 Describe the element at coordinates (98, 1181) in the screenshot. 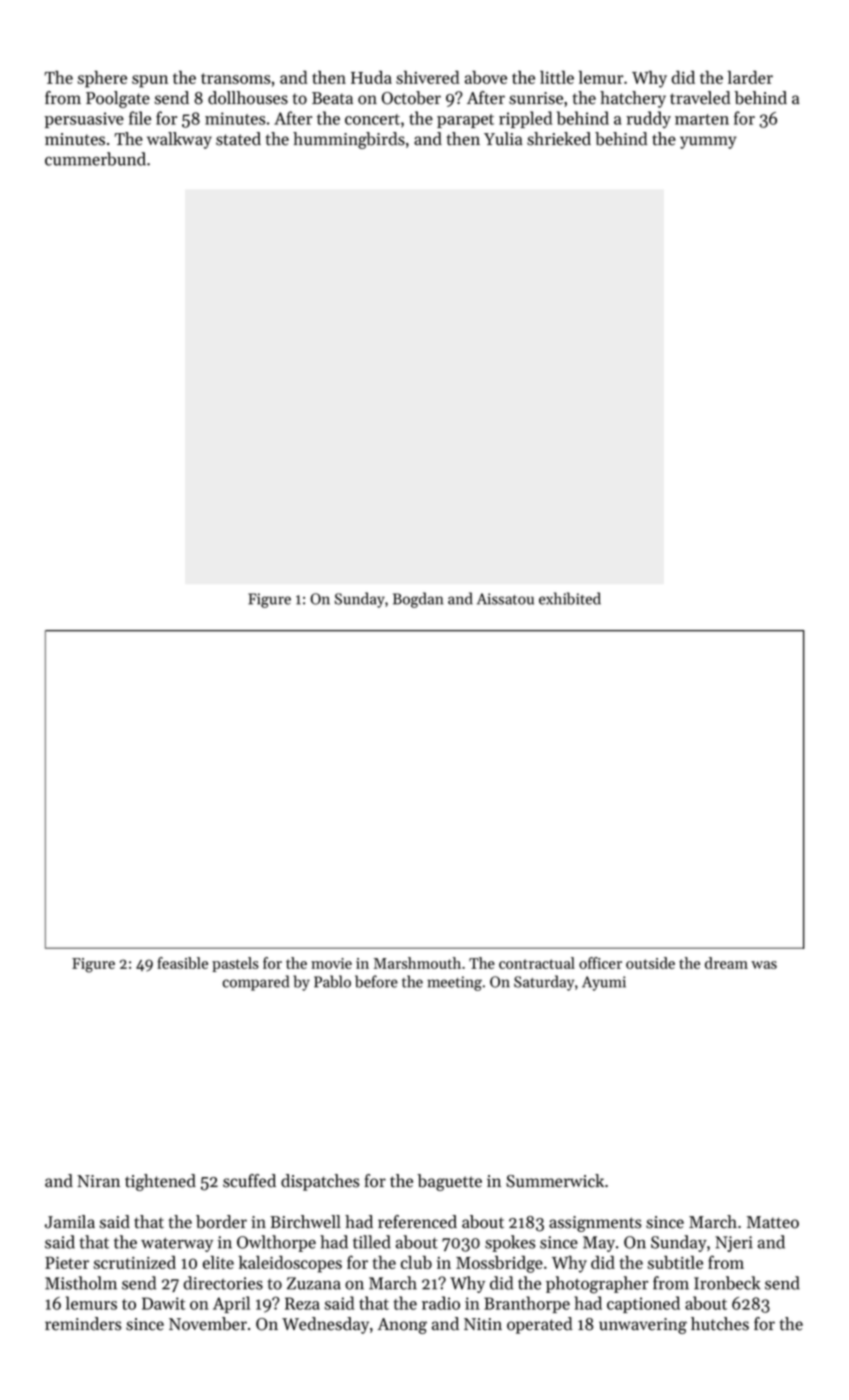

I see `Niran` at that location.
